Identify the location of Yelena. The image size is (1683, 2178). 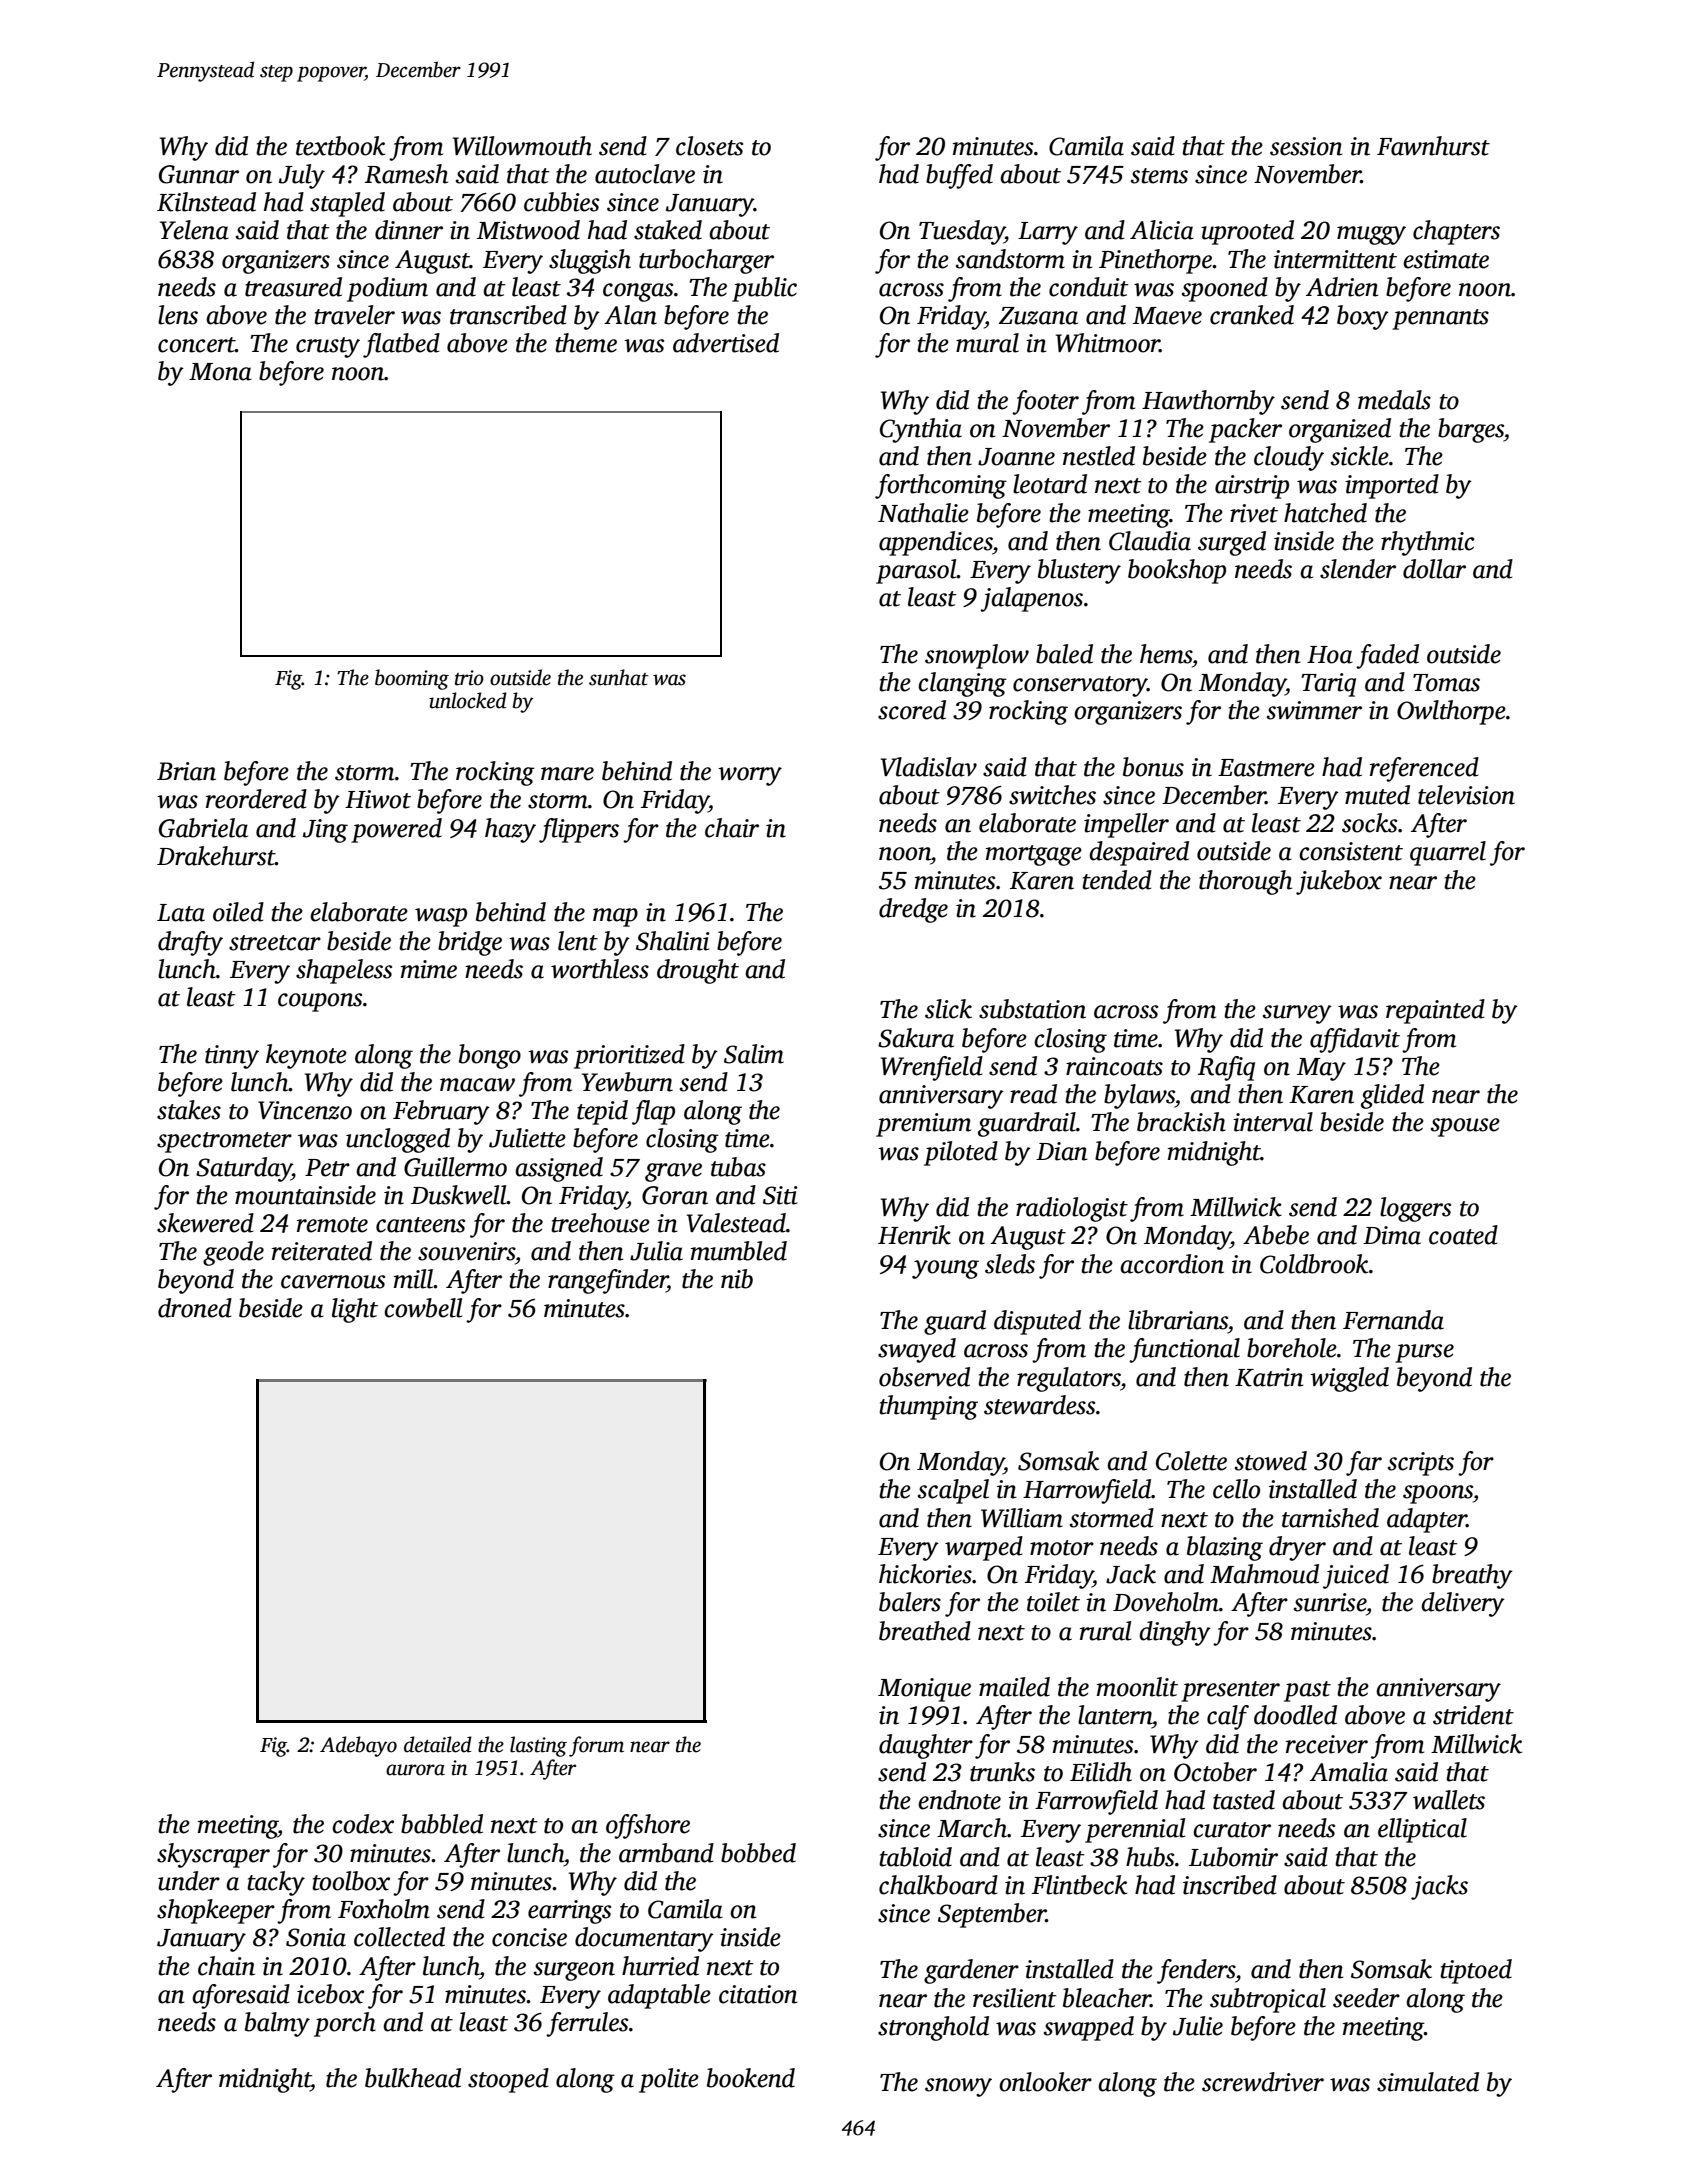
(194, 230).
